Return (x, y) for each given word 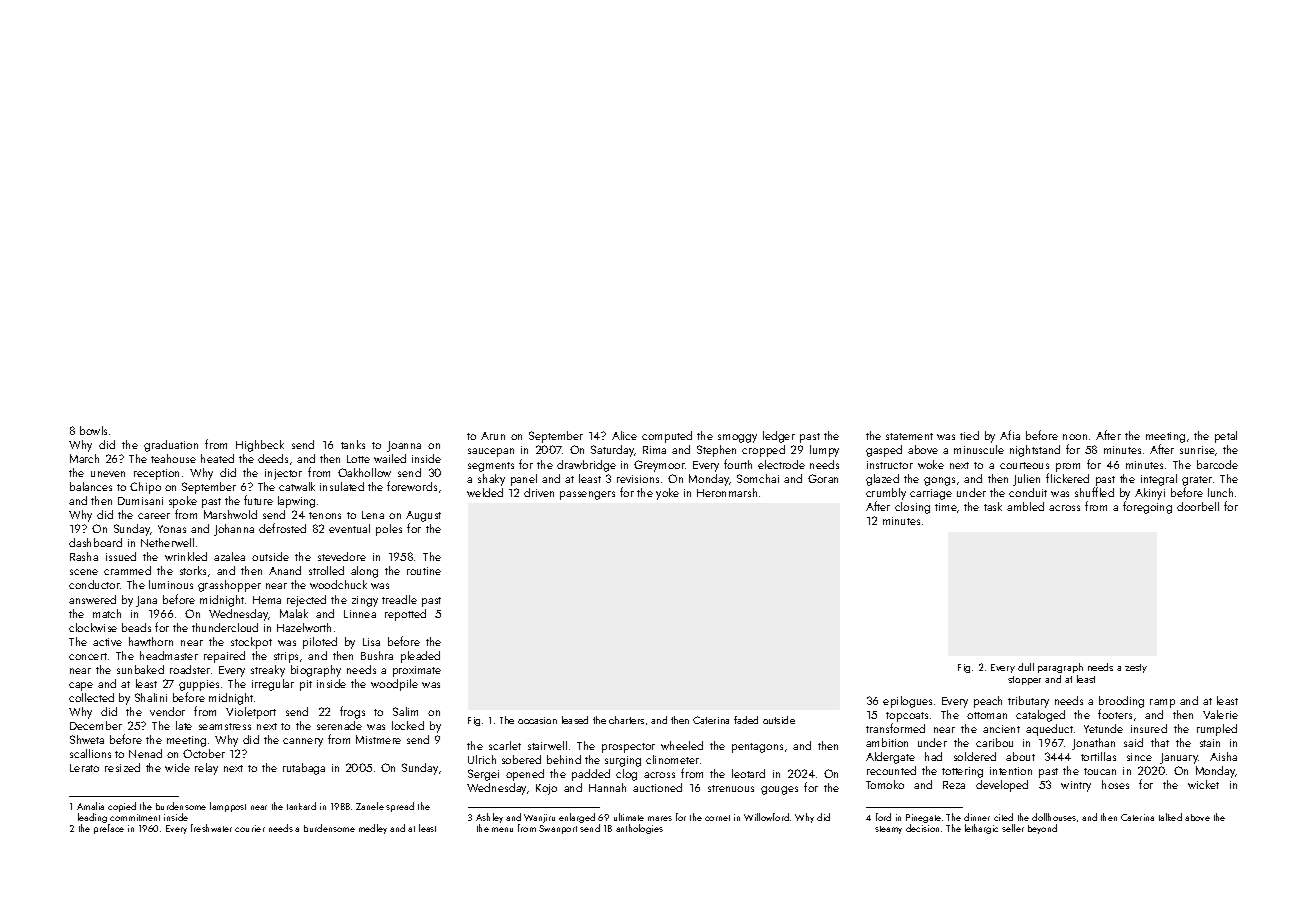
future (258, 500)
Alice (624, 435)
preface (109, 829)
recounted (891, 770)
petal (1226, 437)
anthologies (639, 829)
